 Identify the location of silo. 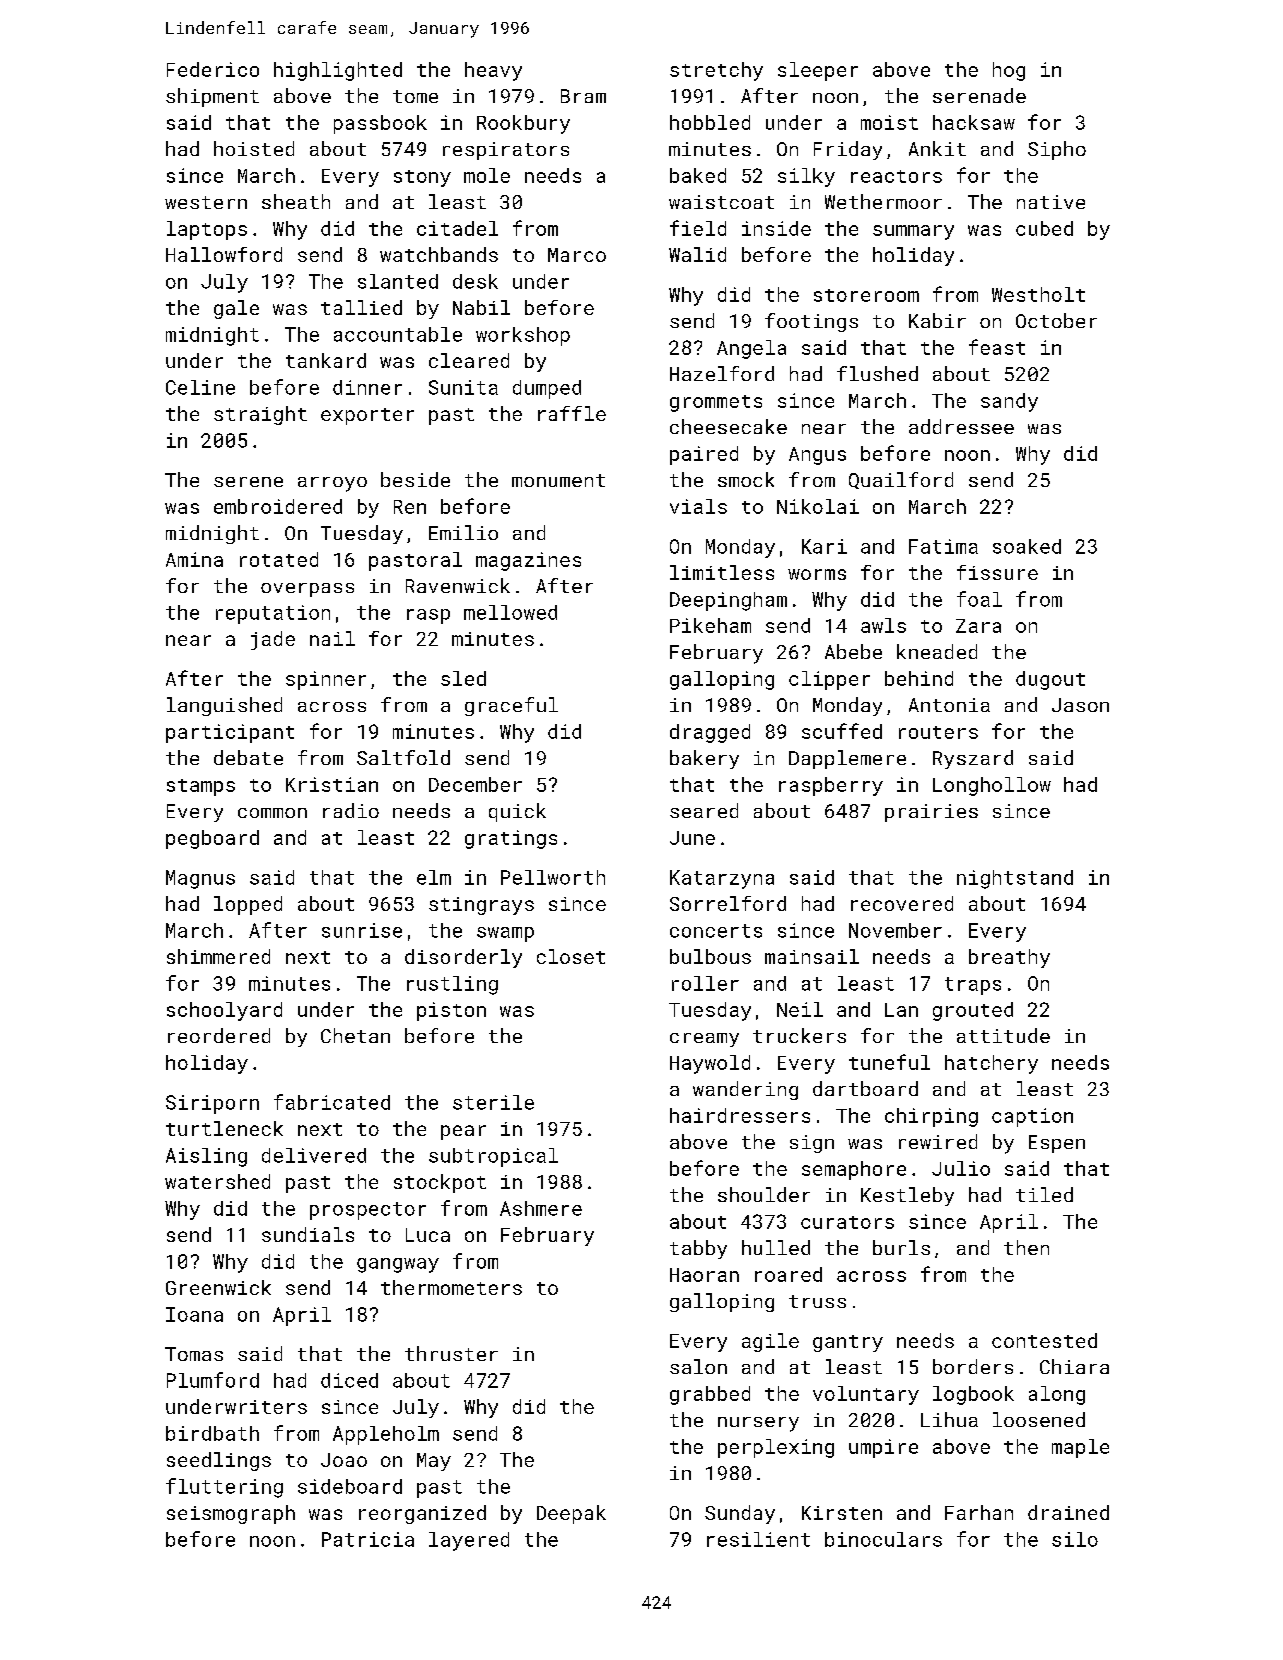
(1075, 1539).
